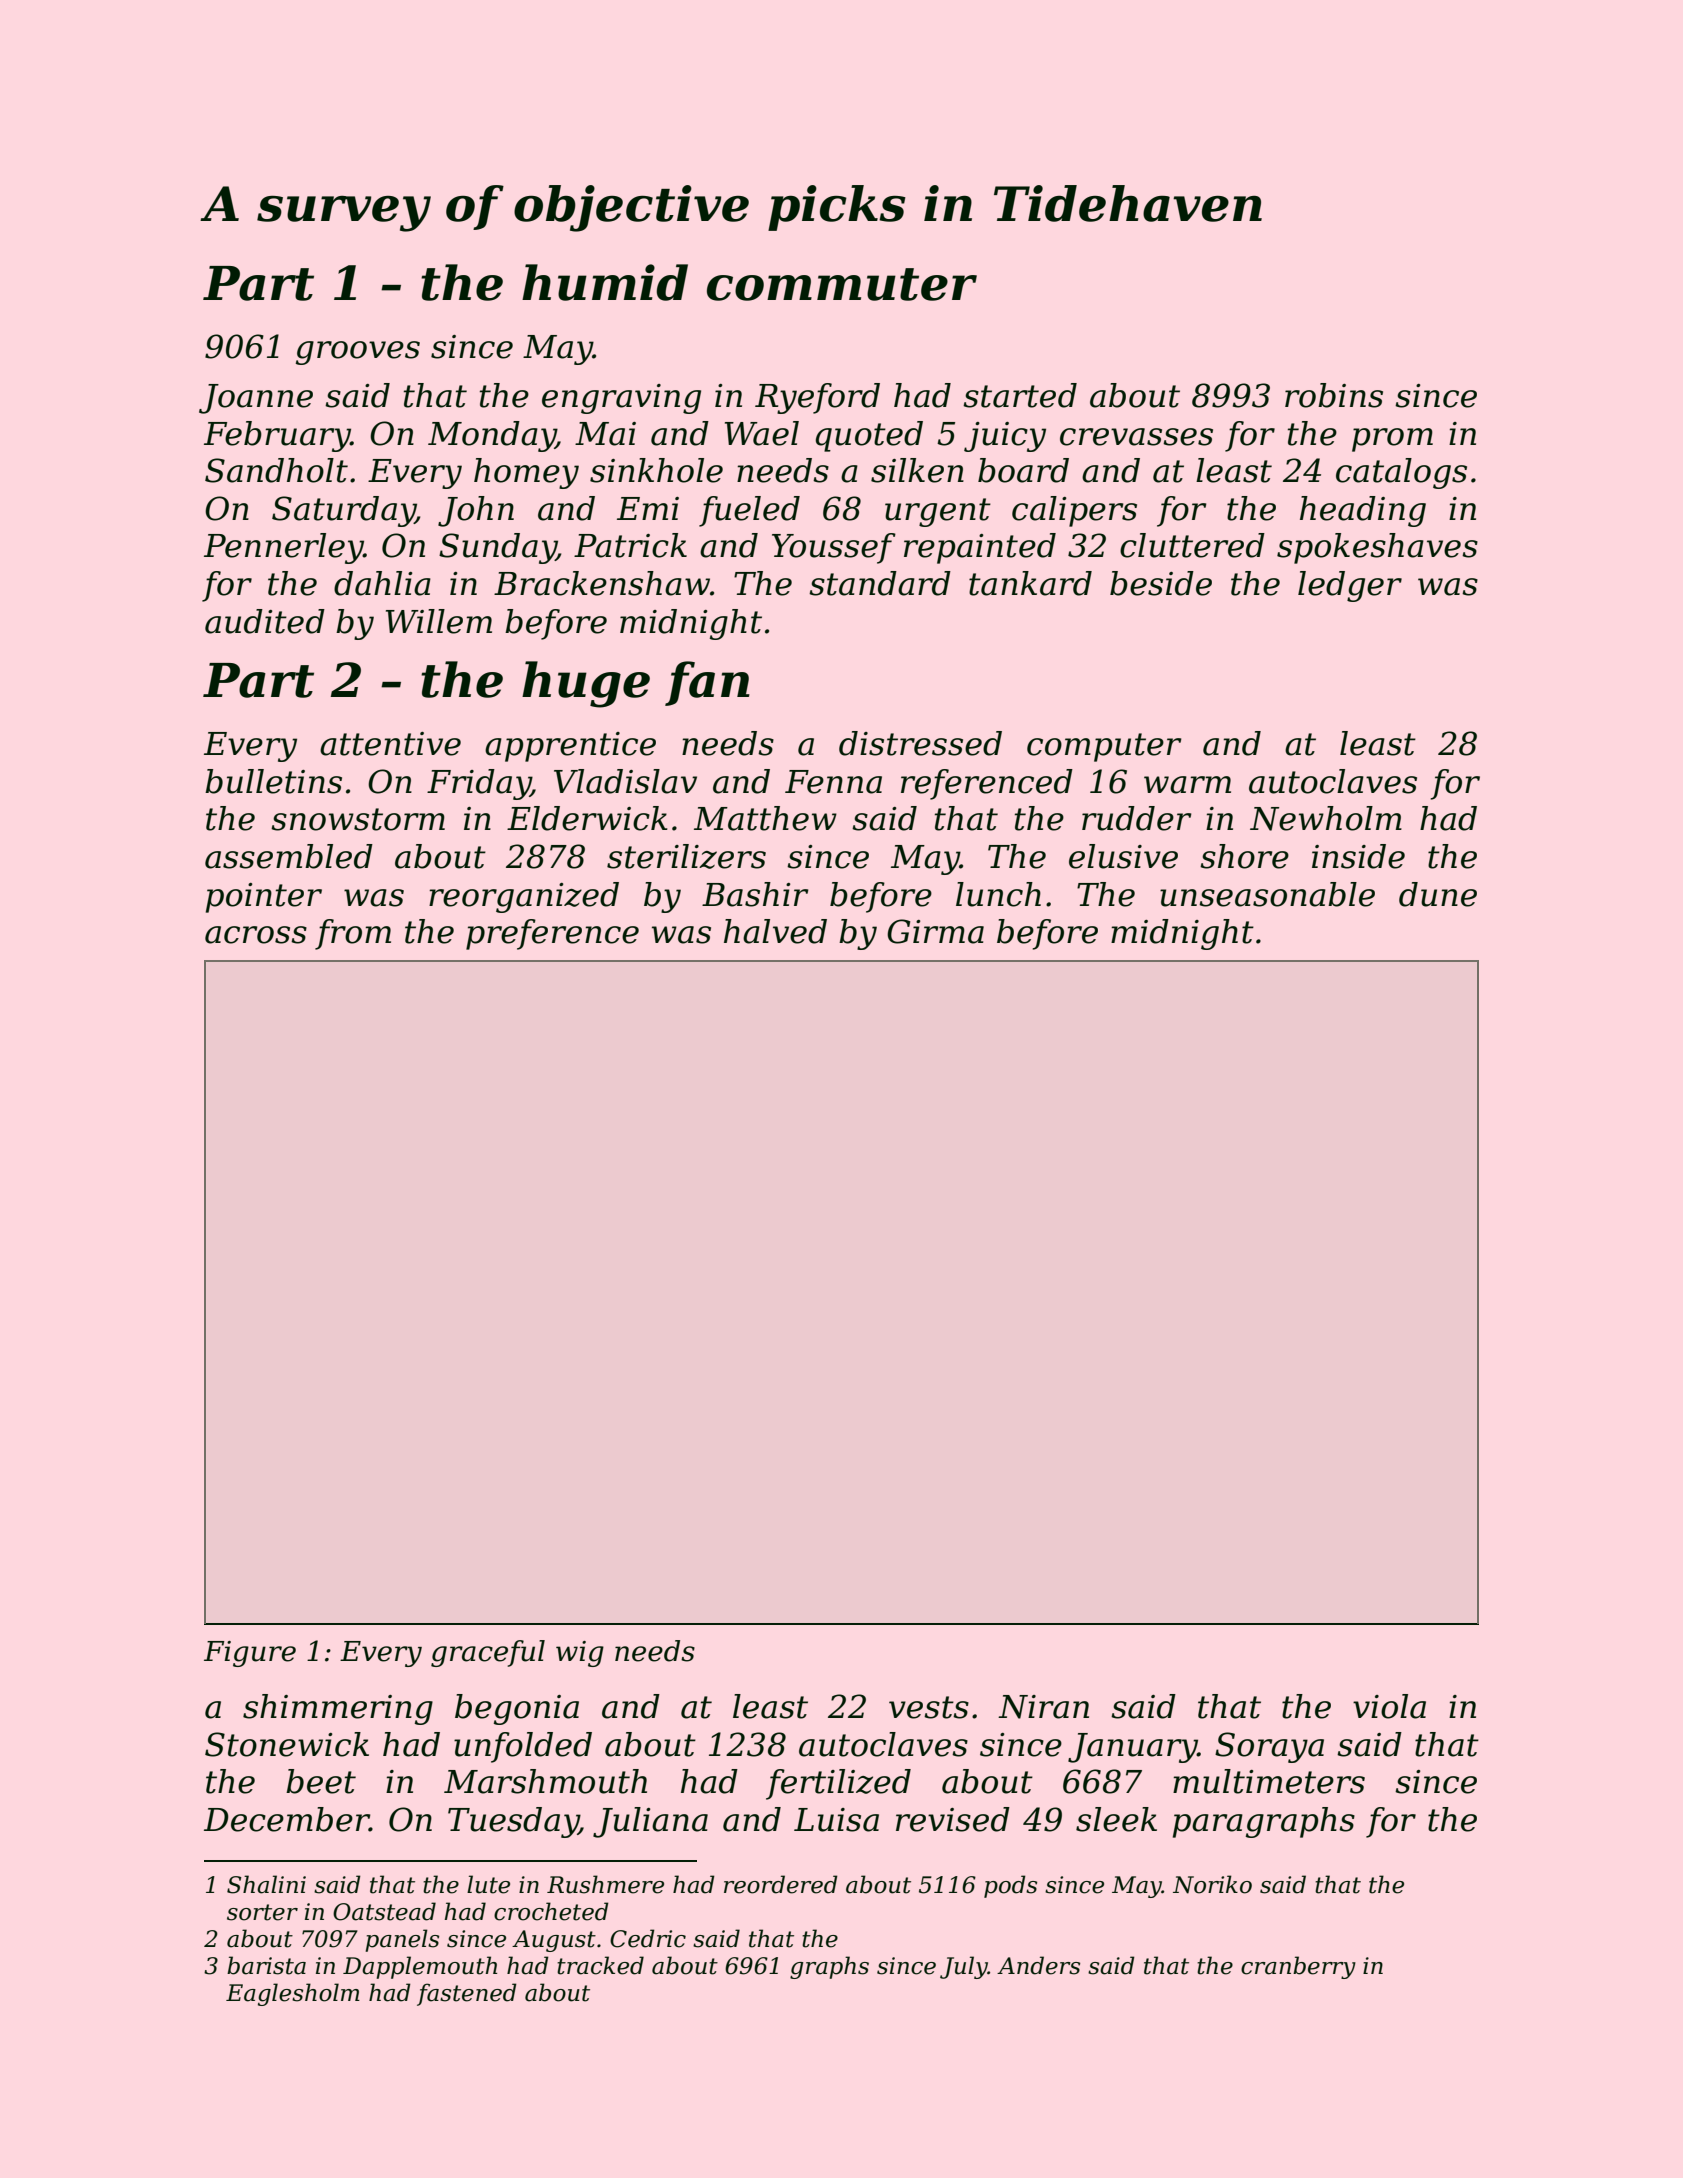 The width and height of the document is (1683, 2178). What do you see at coordinates (1389, 1706) in the document?
I see `viola` at bounding box center [1389, 1706].
